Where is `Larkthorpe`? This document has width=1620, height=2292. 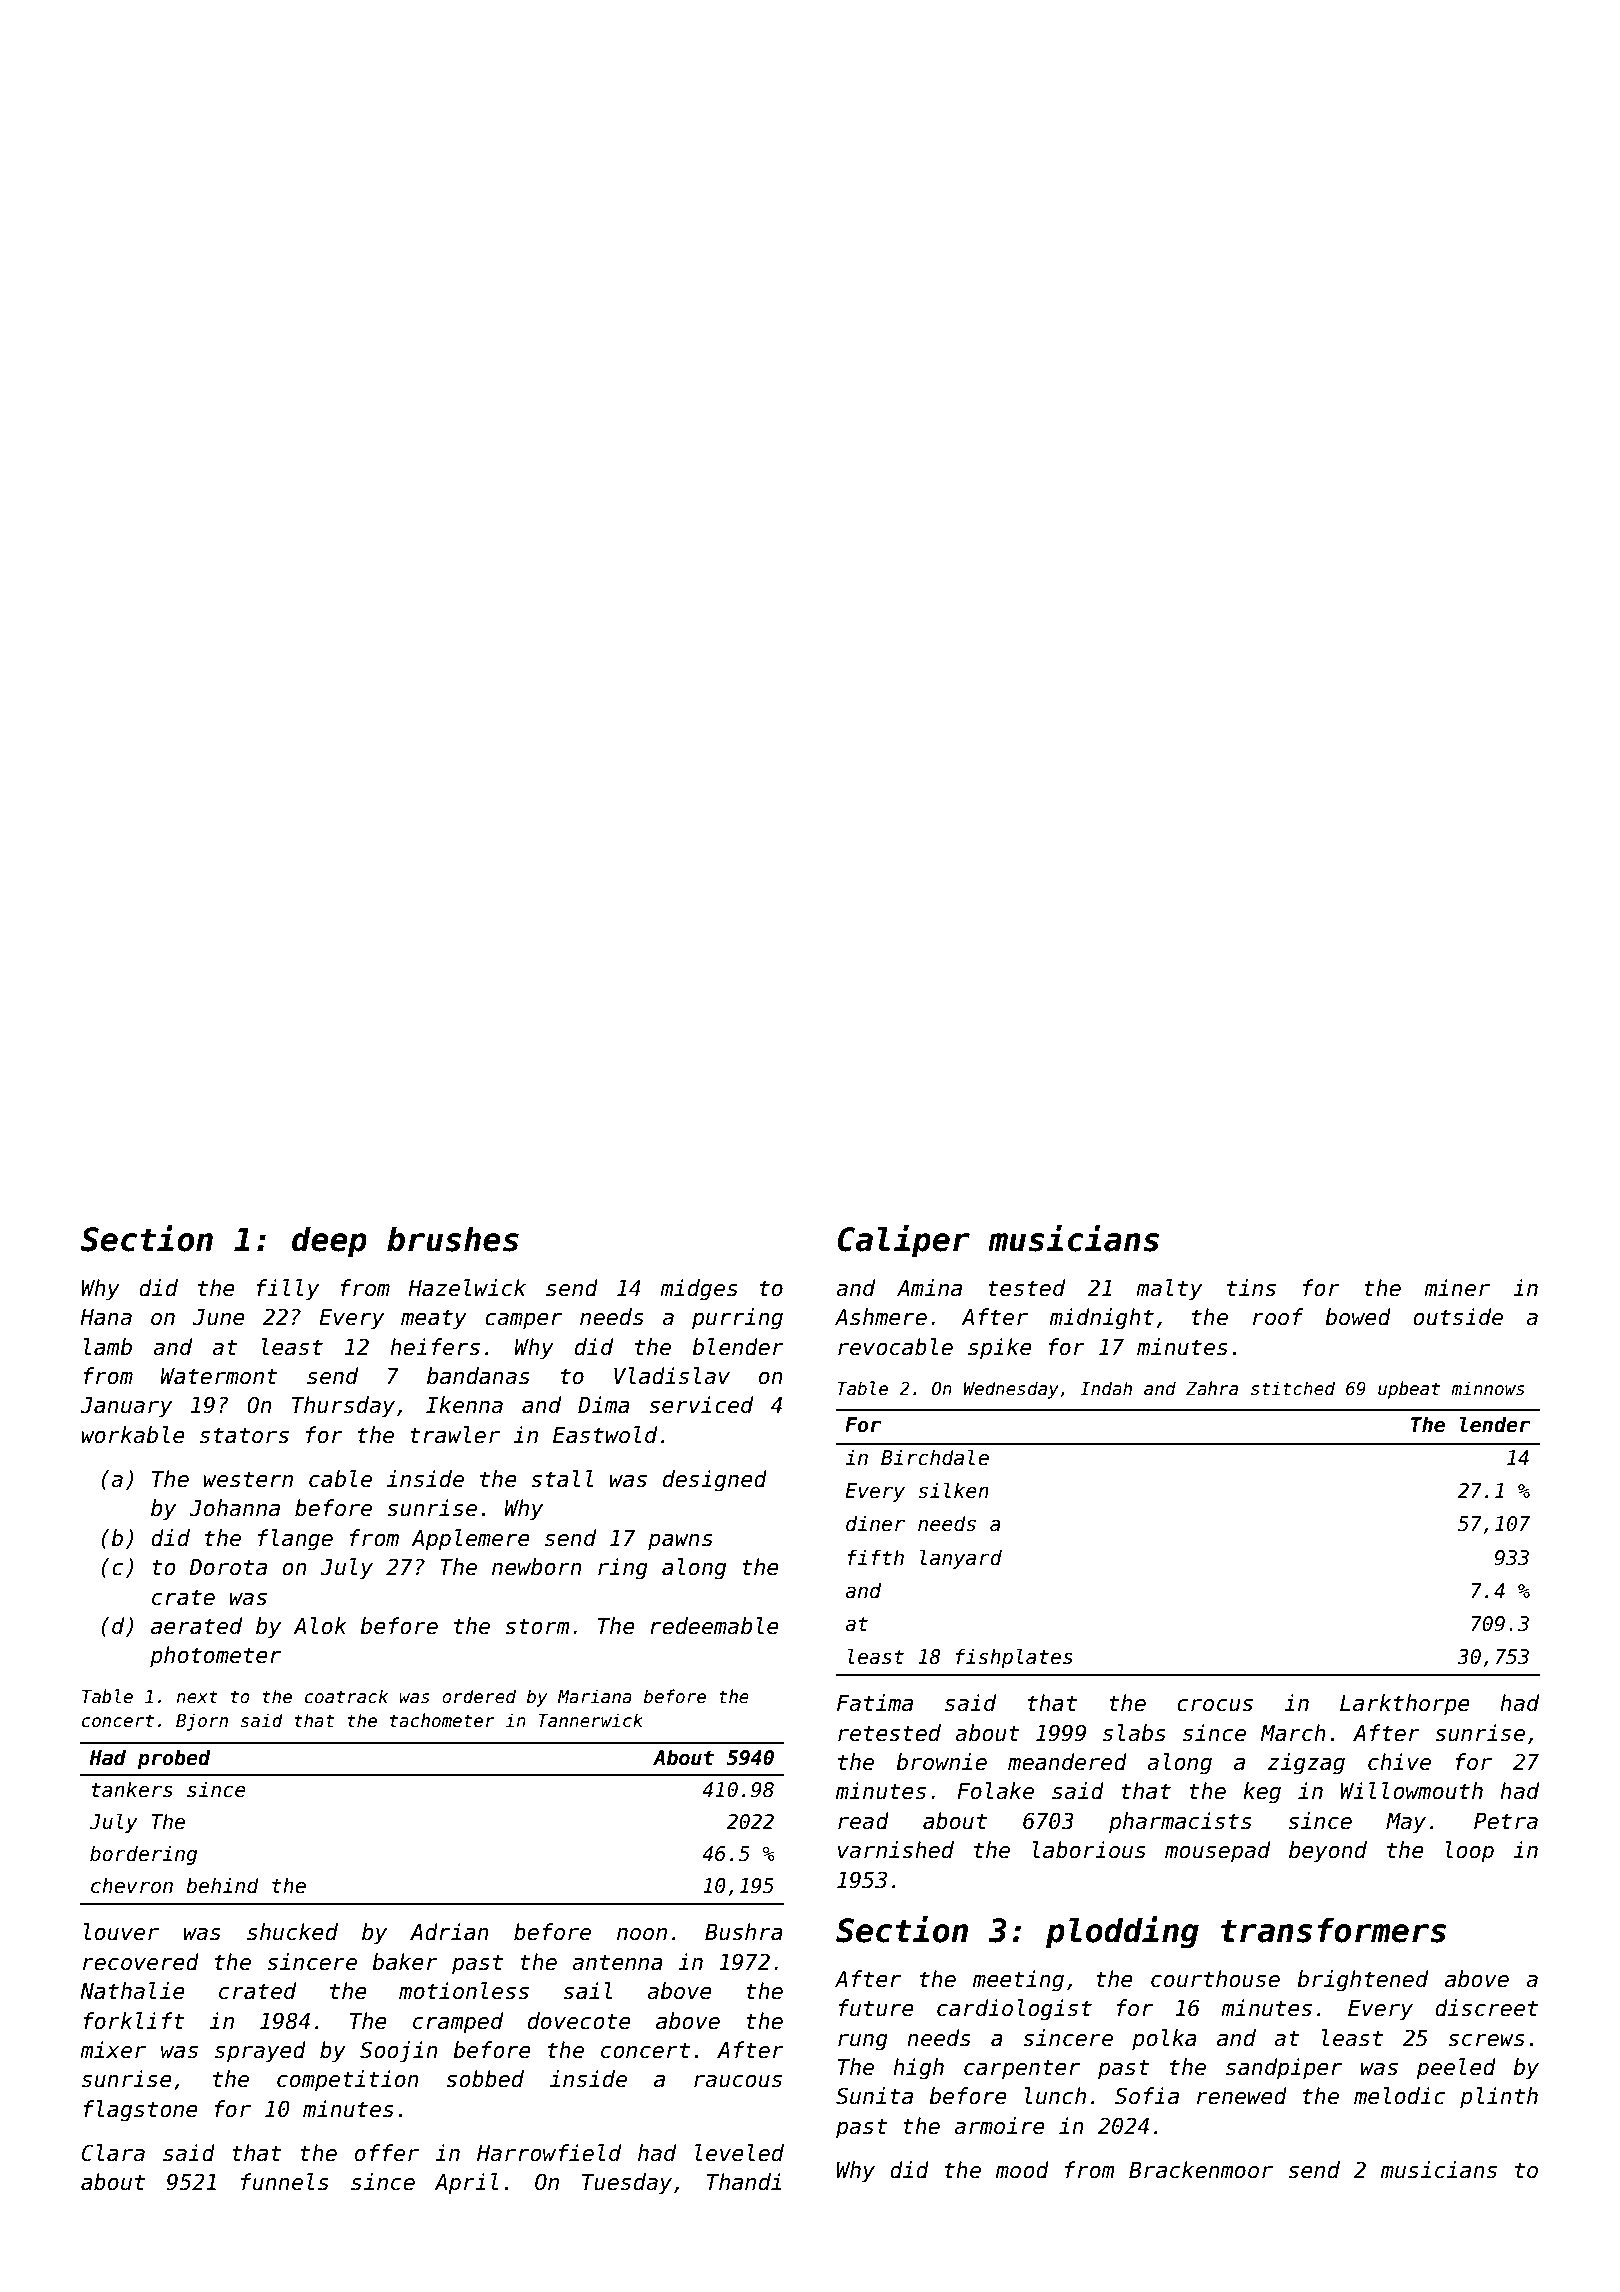
Larkthorpe is located at coordinates (1405, 1705).
